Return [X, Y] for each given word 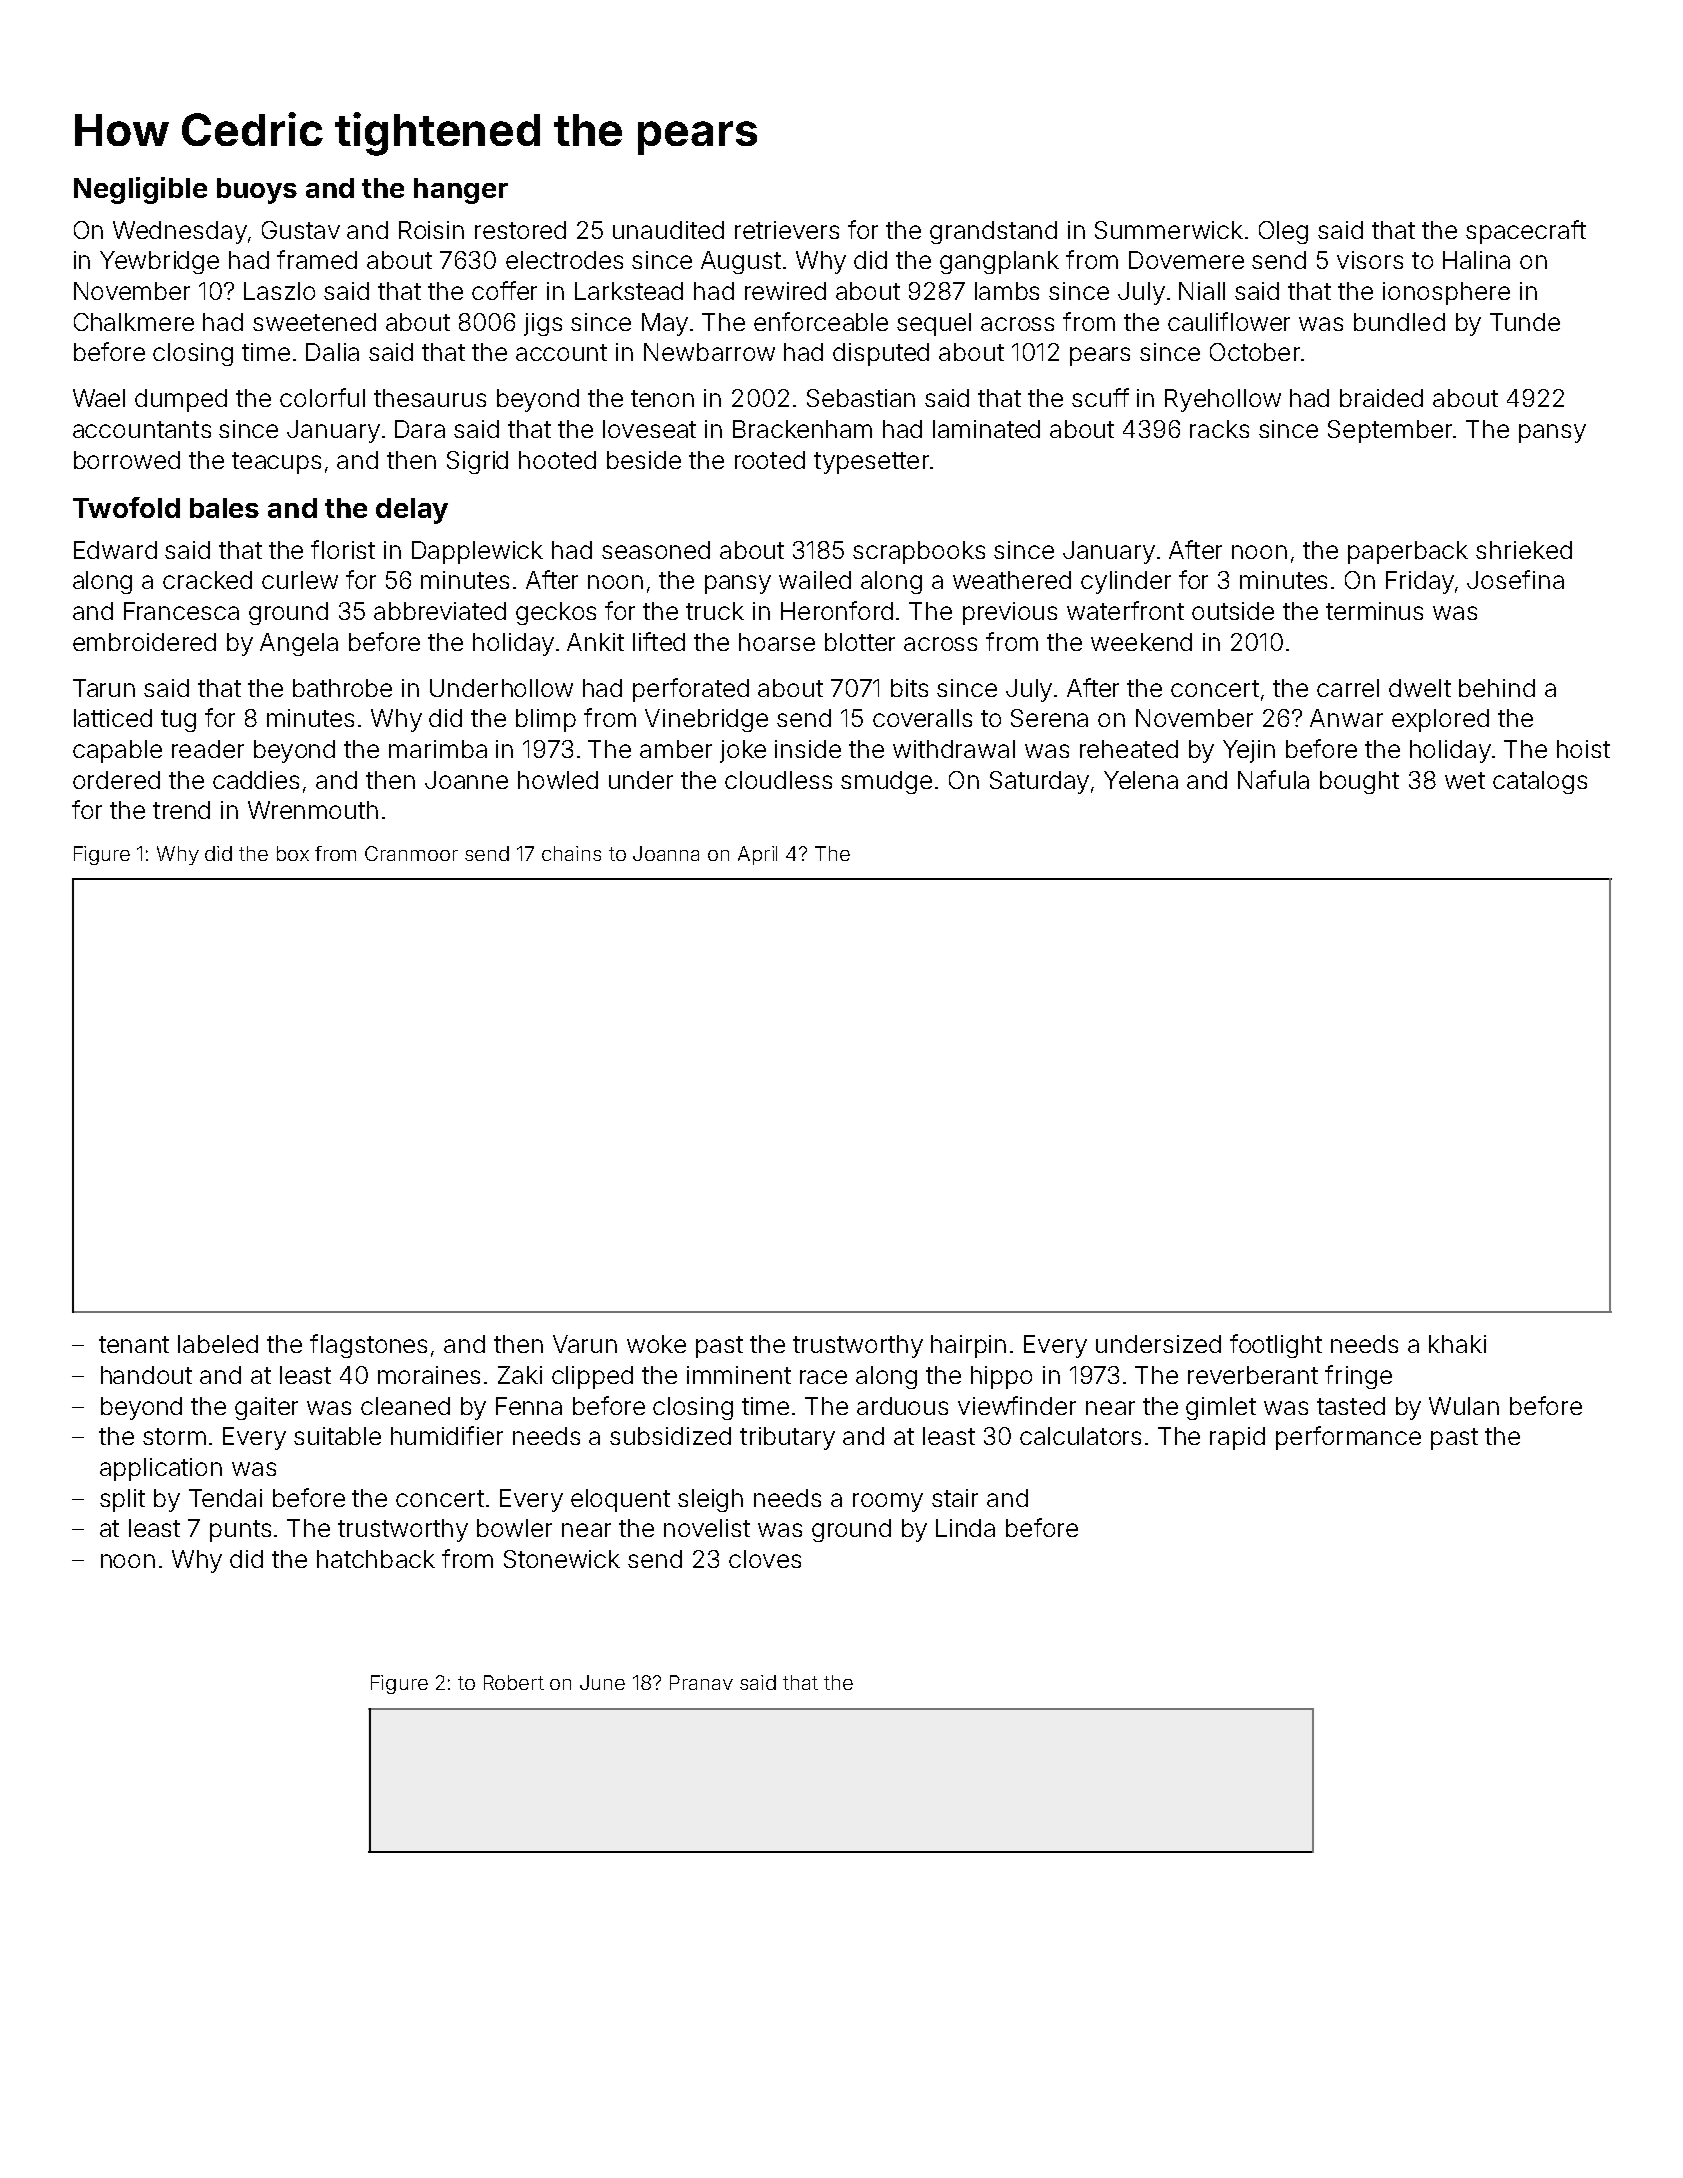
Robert [514, 1682]
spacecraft [1526, 232]
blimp [546, 720]
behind [1497, 688]
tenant [134, 1344]
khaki [1457, 1344]
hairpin [968, 1346]
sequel [934, 324]
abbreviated [440, 611]
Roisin [431, 230]
